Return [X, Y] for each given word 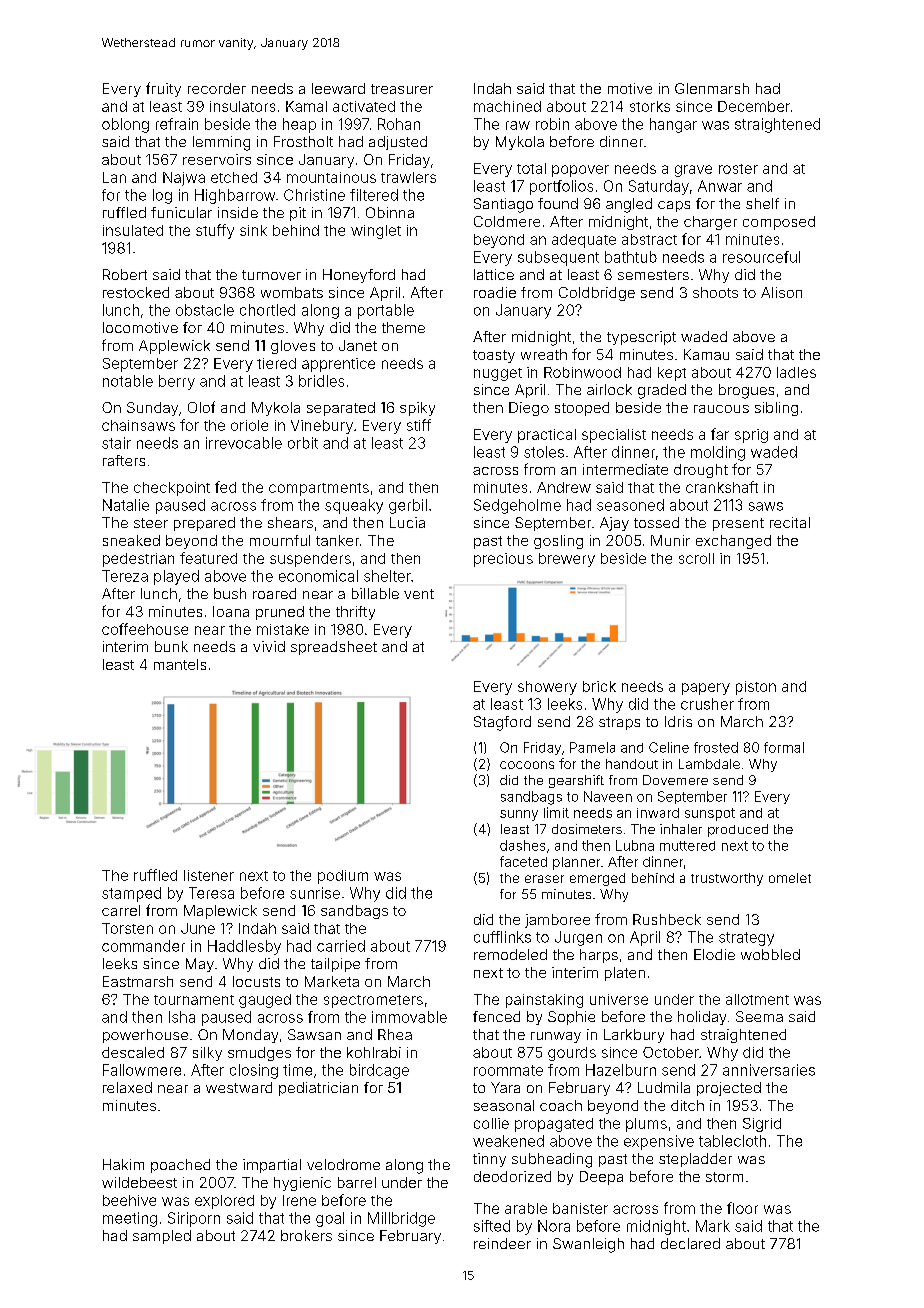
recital [790, 522]
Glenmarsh [712, 88]
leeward [338, 88]
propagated [554, 1125]
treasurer [402, 89]
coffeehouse [145, 629]
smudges [259, 1054]
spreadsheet [334, 648]
